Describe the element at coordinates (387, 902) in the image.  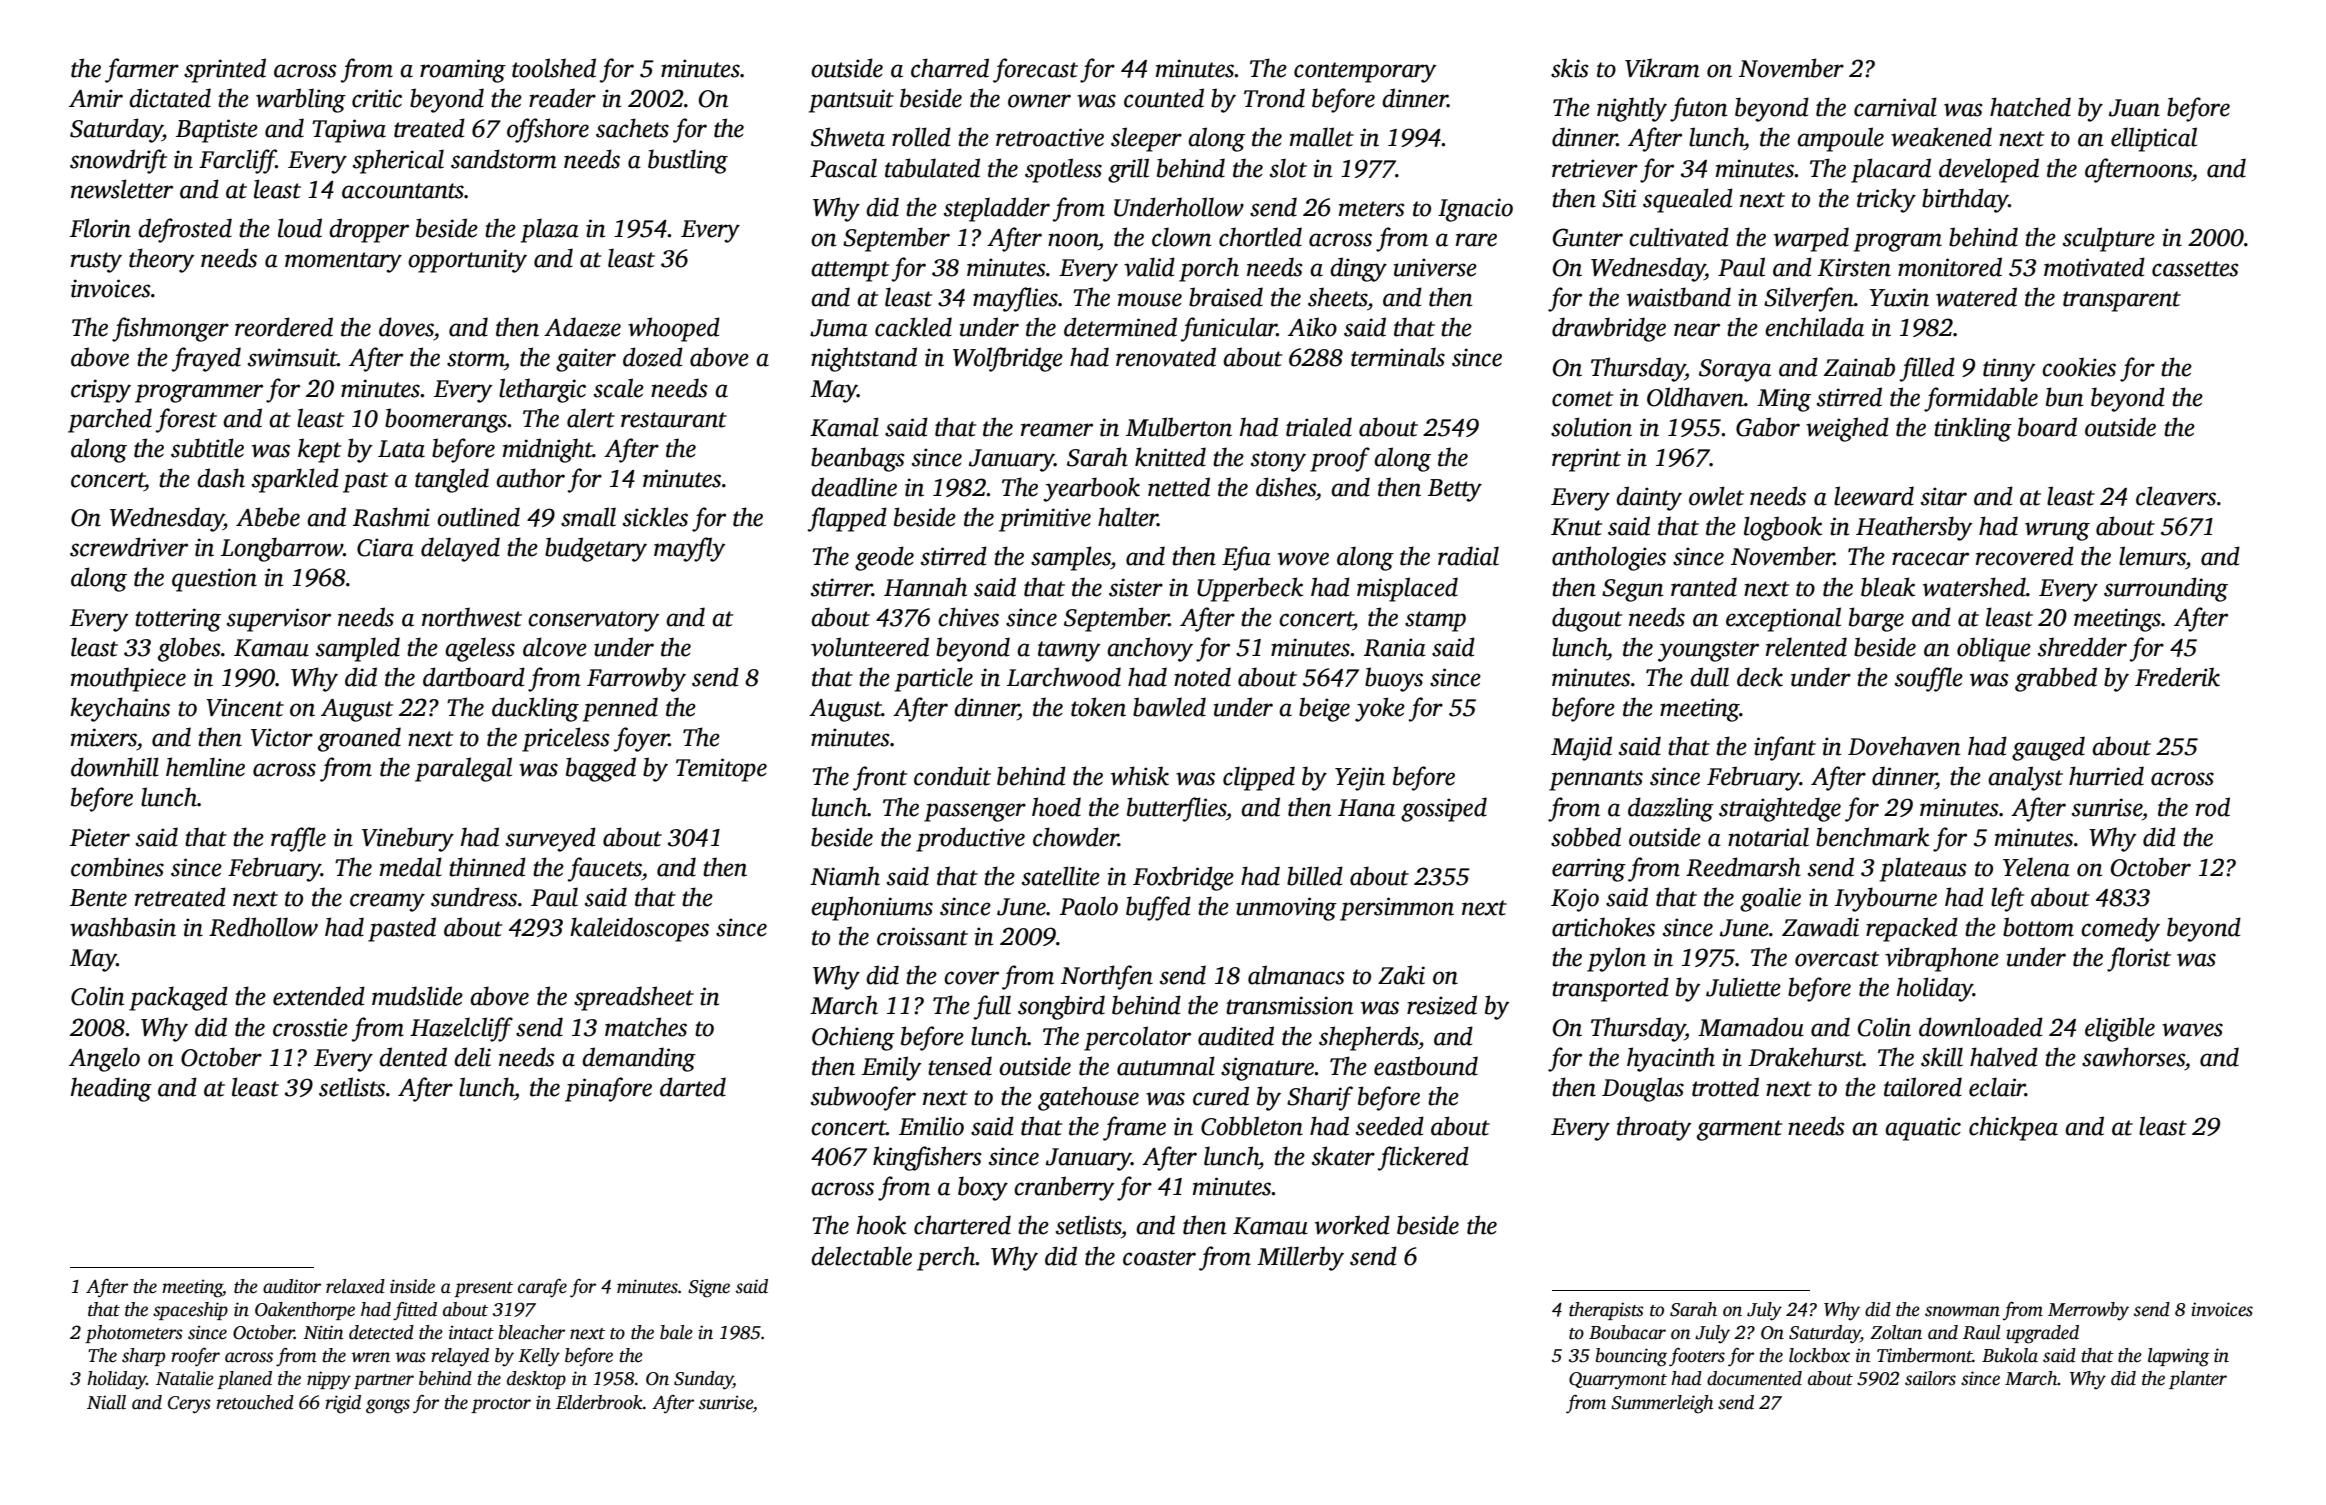
I see `creamy` at that location.
